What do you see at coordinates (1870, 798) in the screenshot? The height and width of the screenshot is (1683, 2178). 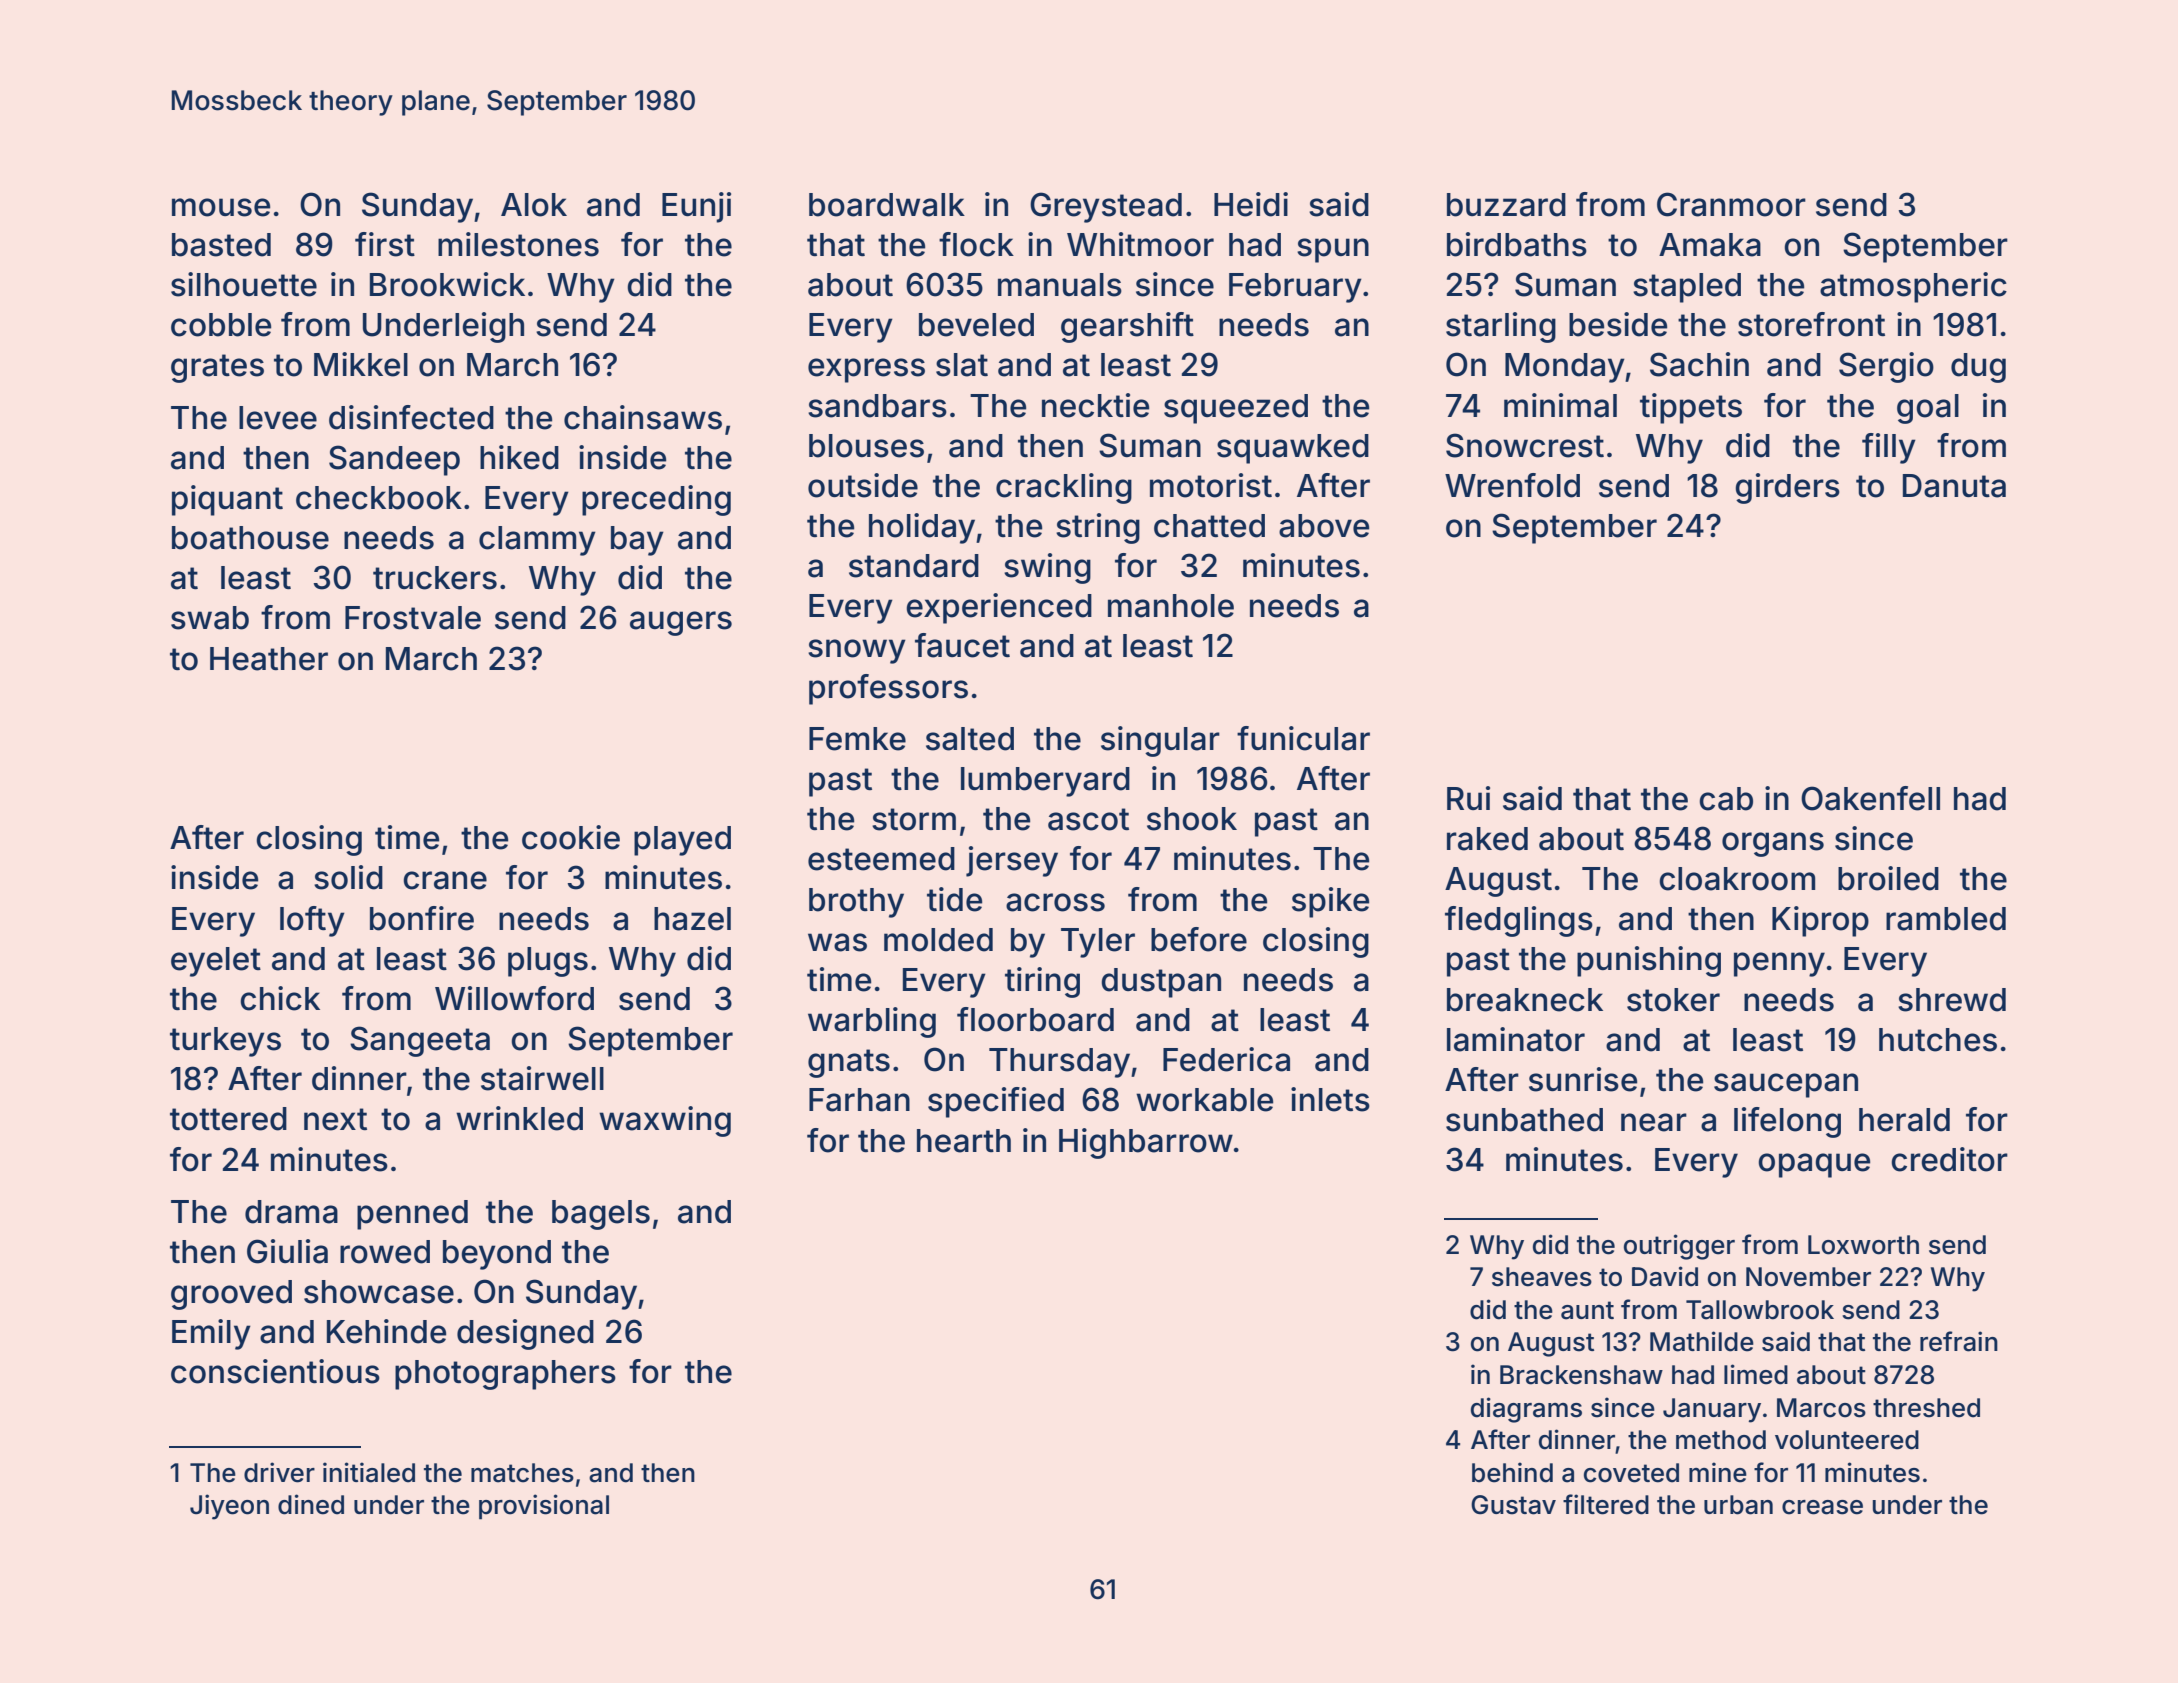 I see `Oakenfell` at bounding box center [1870, 798].
